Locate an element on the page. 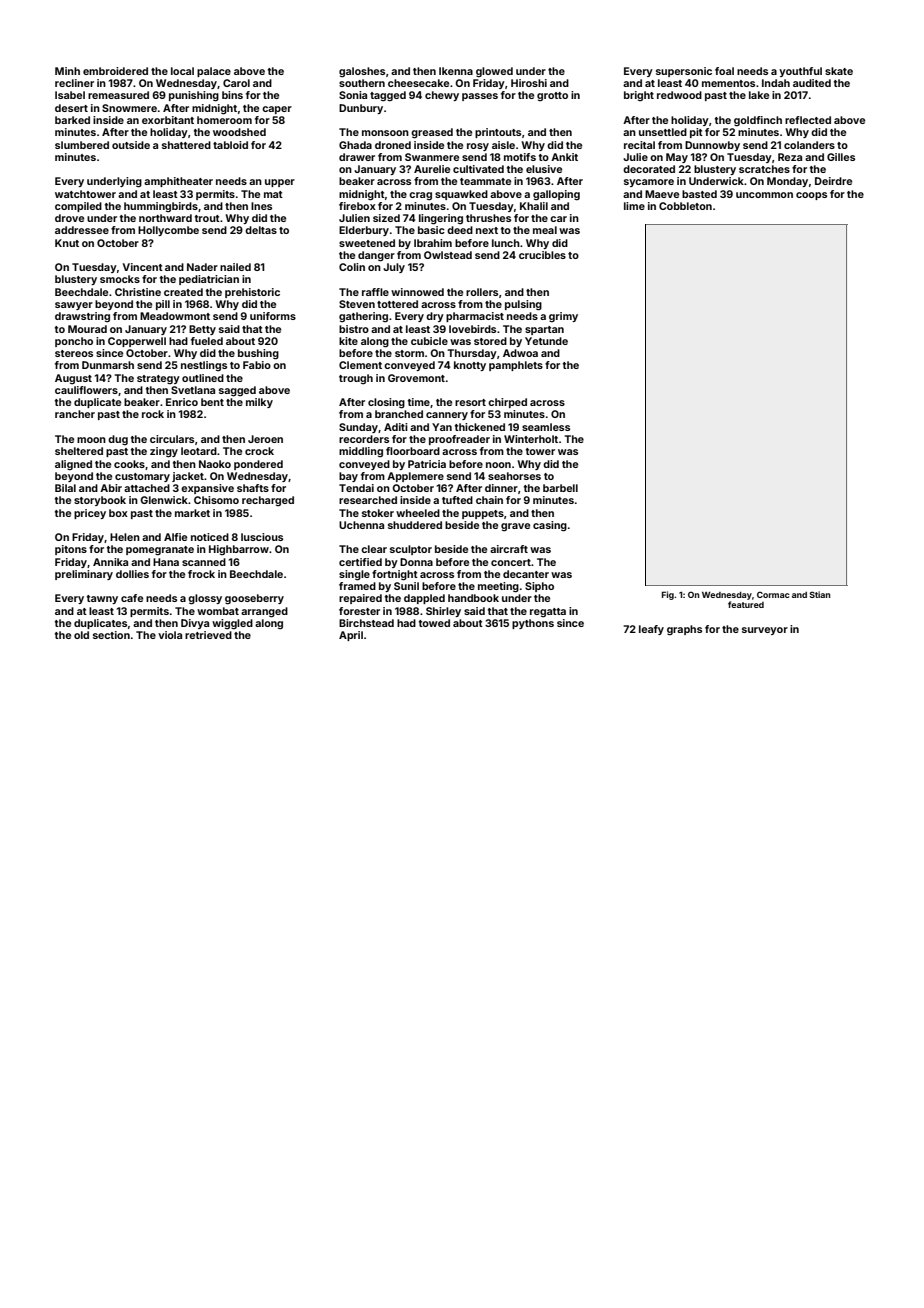  jacket is located at coordinates (188, 477).
